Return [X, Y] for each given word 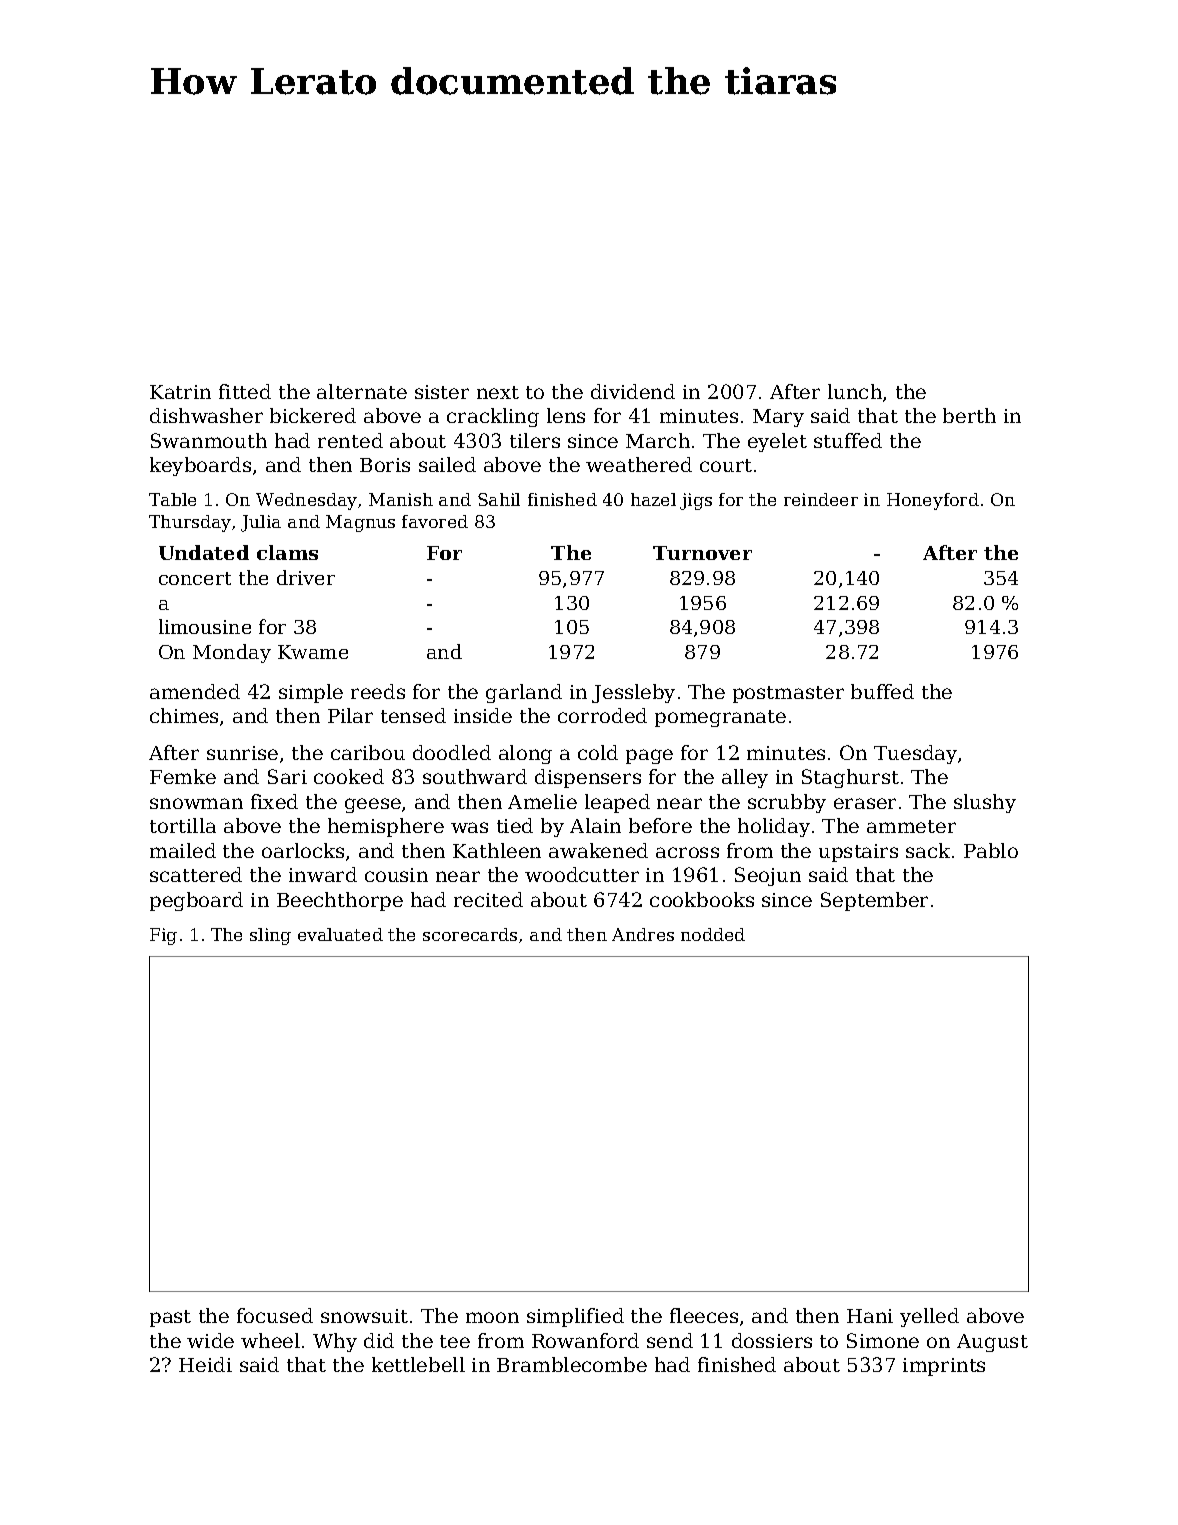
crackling [493, 417]
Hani [870, 1316]
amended [195, 691]
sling [270, 936]
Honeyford [933, 501]
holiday [774, 827]
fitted [245, 391]
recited [488, 899]
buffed [882, 691]
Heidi [205, 1364]
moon [492, 1317]
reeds [378, 691]
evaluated [340, 934]
